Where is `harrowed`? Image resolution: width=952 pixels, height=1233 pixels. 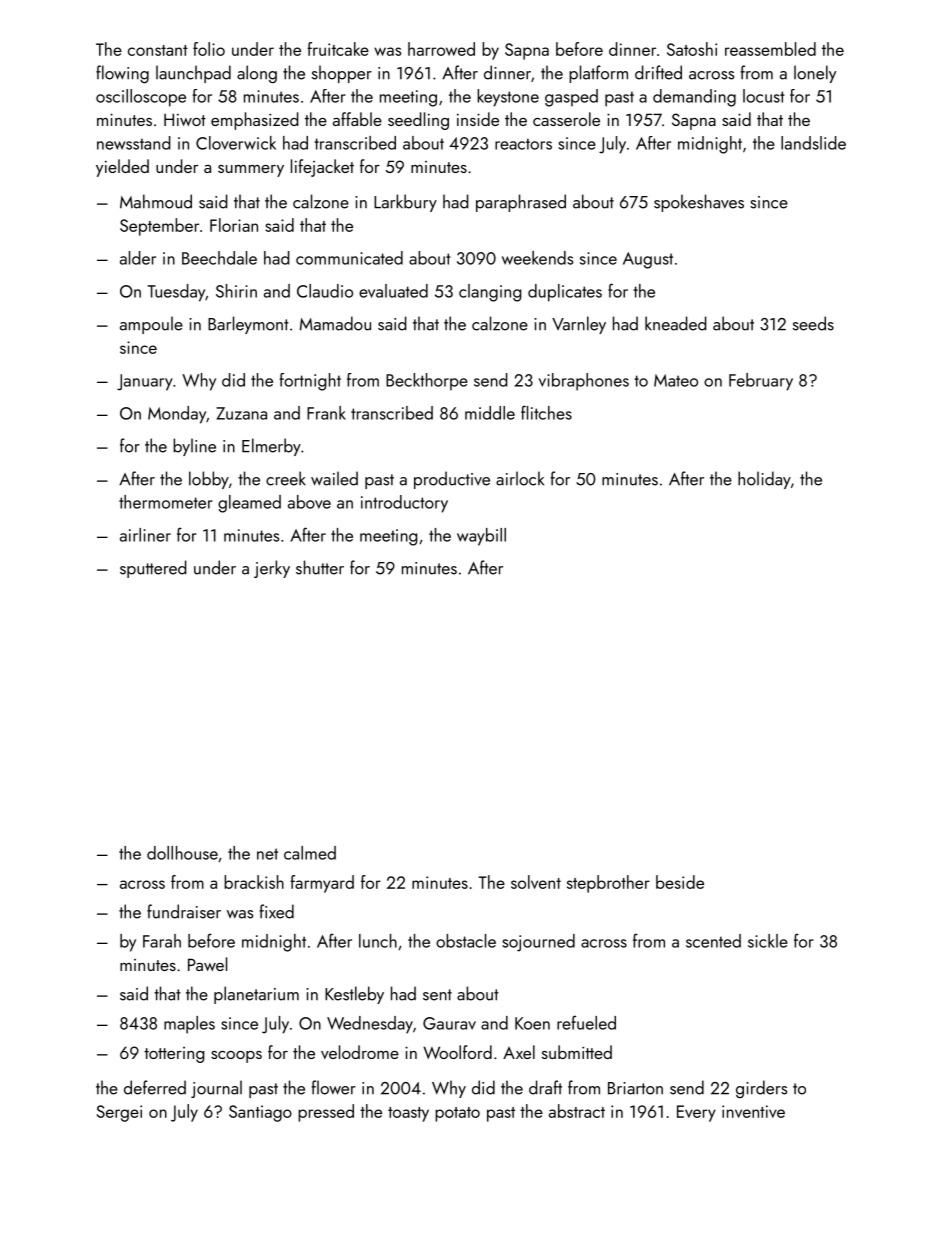 harrowed is located at coordinates (441, 49).
